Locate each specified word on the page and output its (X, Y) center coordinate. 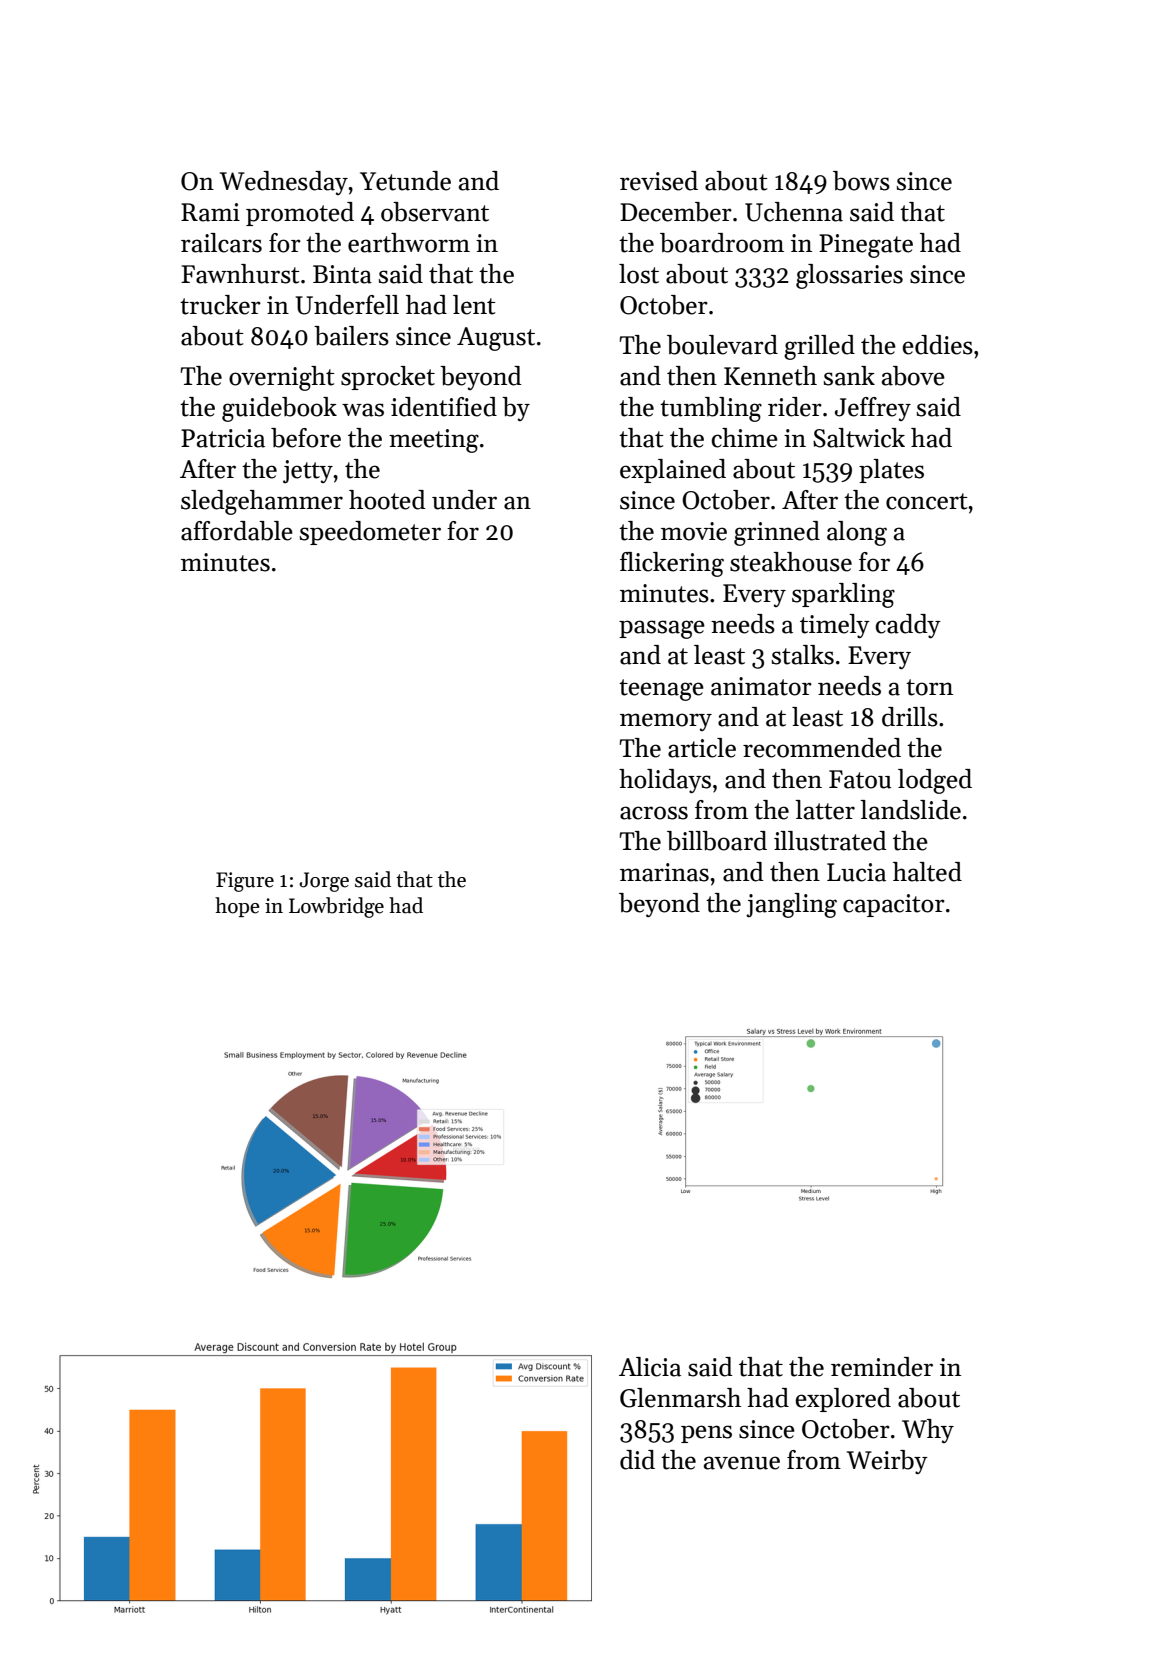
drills (910, 717)
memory (666, 722)
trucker (220, 305)
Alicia (650, 1367)
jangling (791, 905)
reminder (882, 1367)
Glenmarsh (680, 1398)
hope (237, 907)
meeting (434, 441)
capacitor (894, 905)
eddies (938, 345)
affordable (237, 531)
